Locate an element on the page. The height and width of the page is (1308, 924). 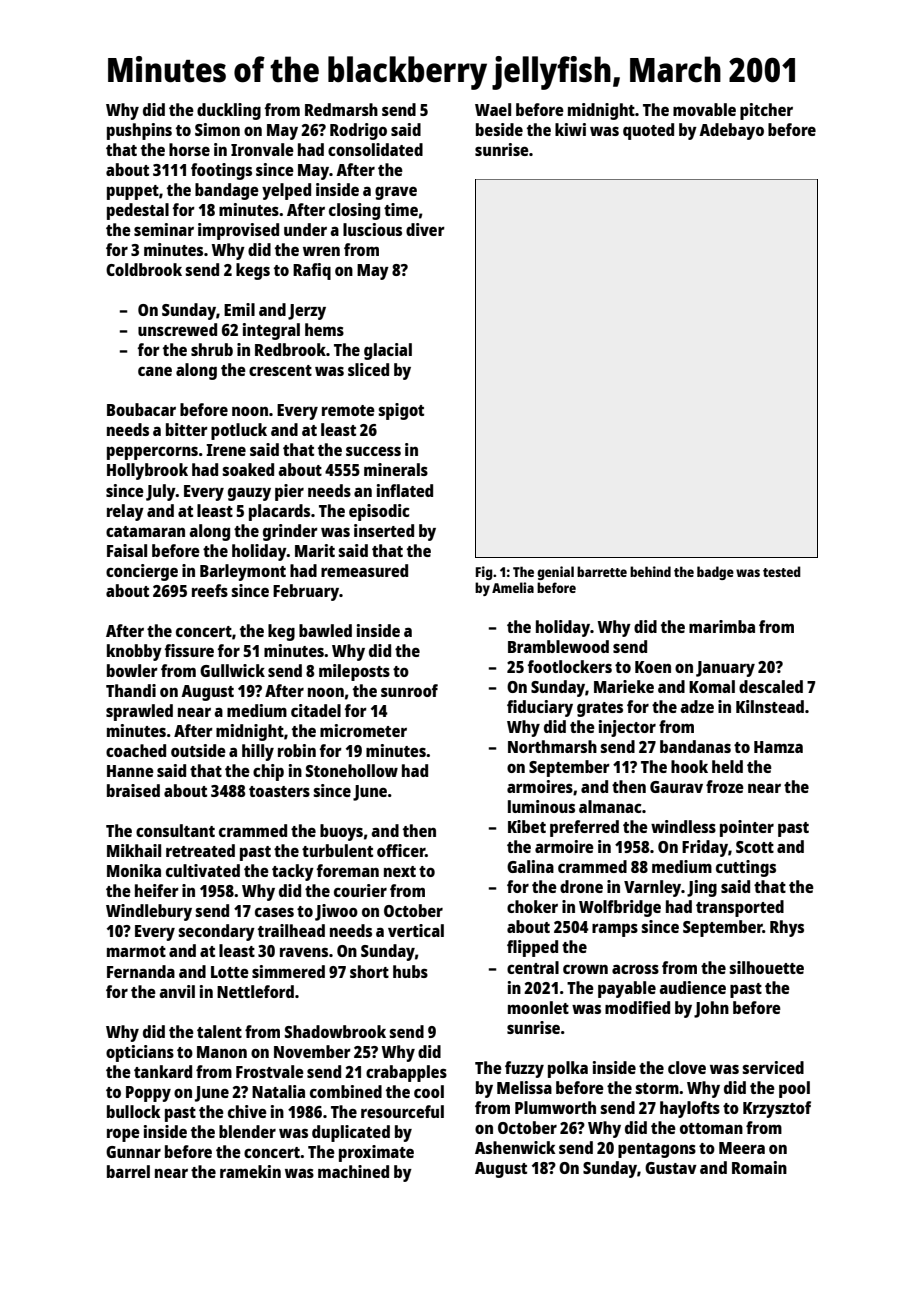
duckling is located at coordinates (229, 111).
